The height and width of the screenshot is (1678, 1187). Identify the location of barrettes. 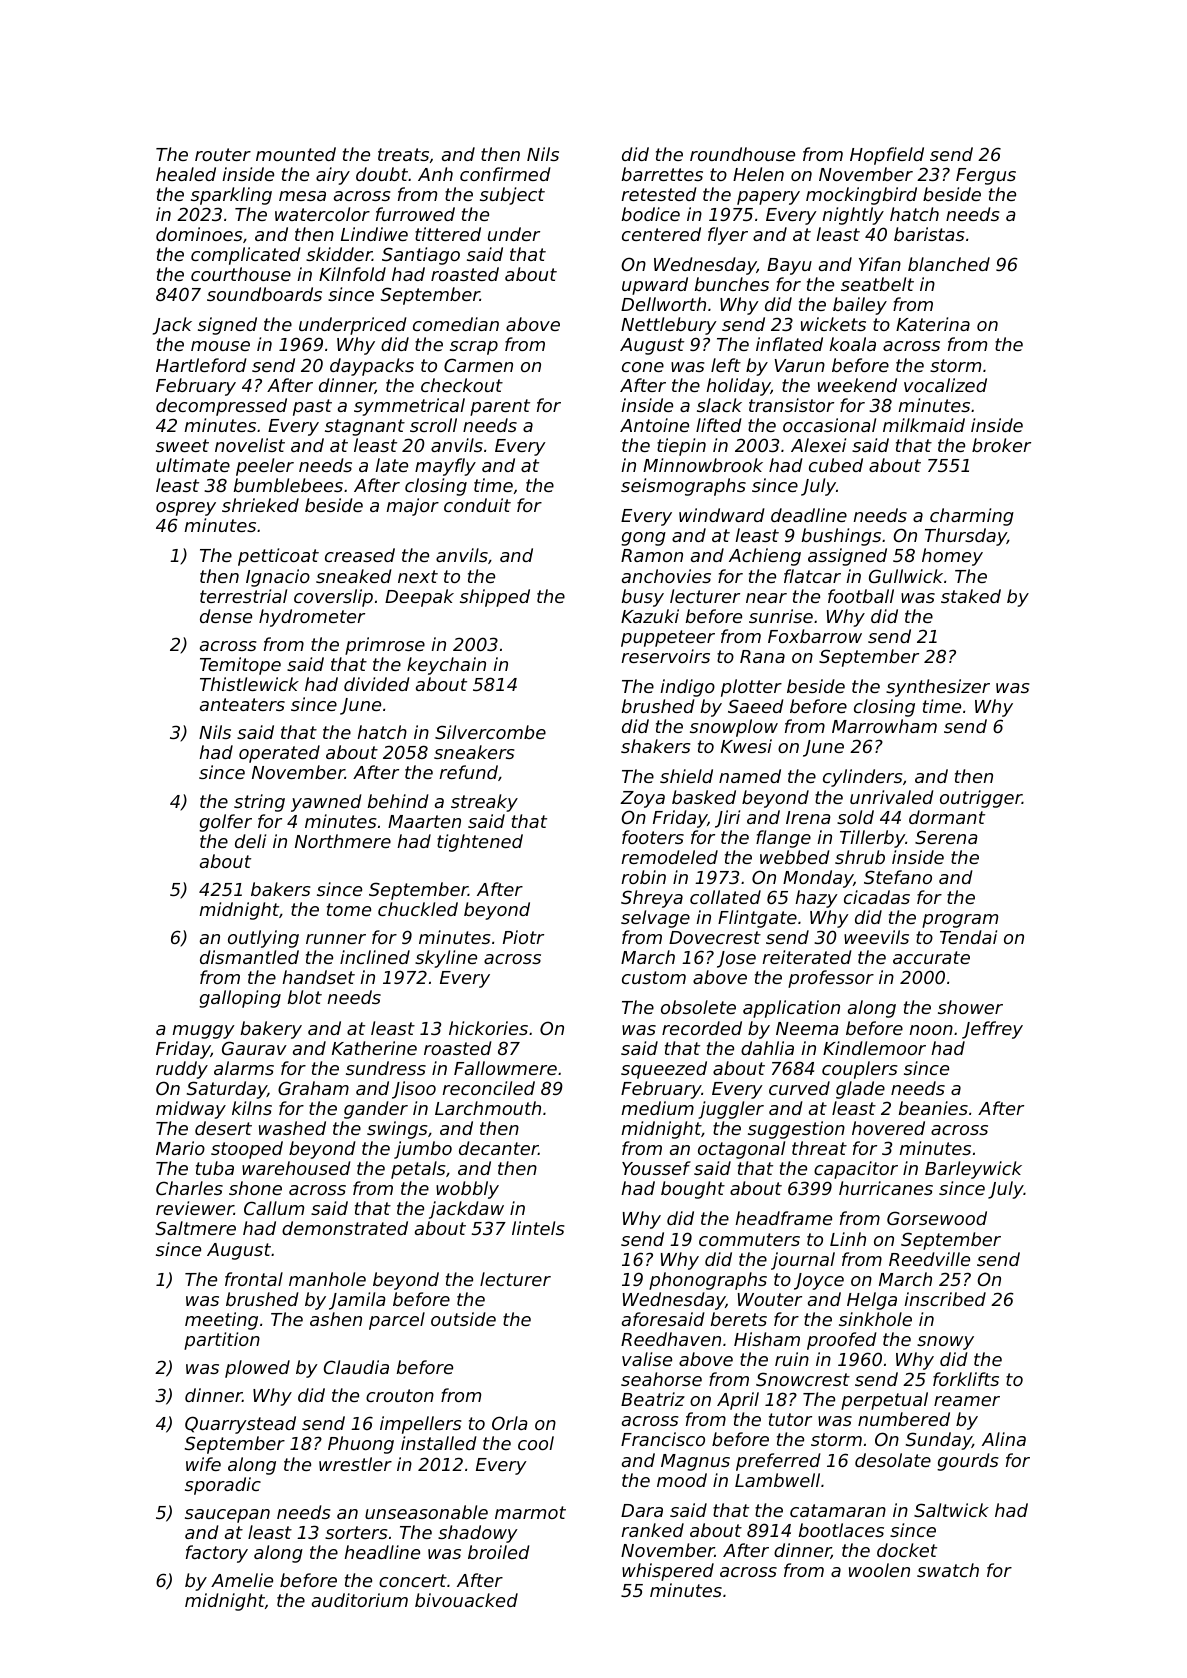
(662, 174).
